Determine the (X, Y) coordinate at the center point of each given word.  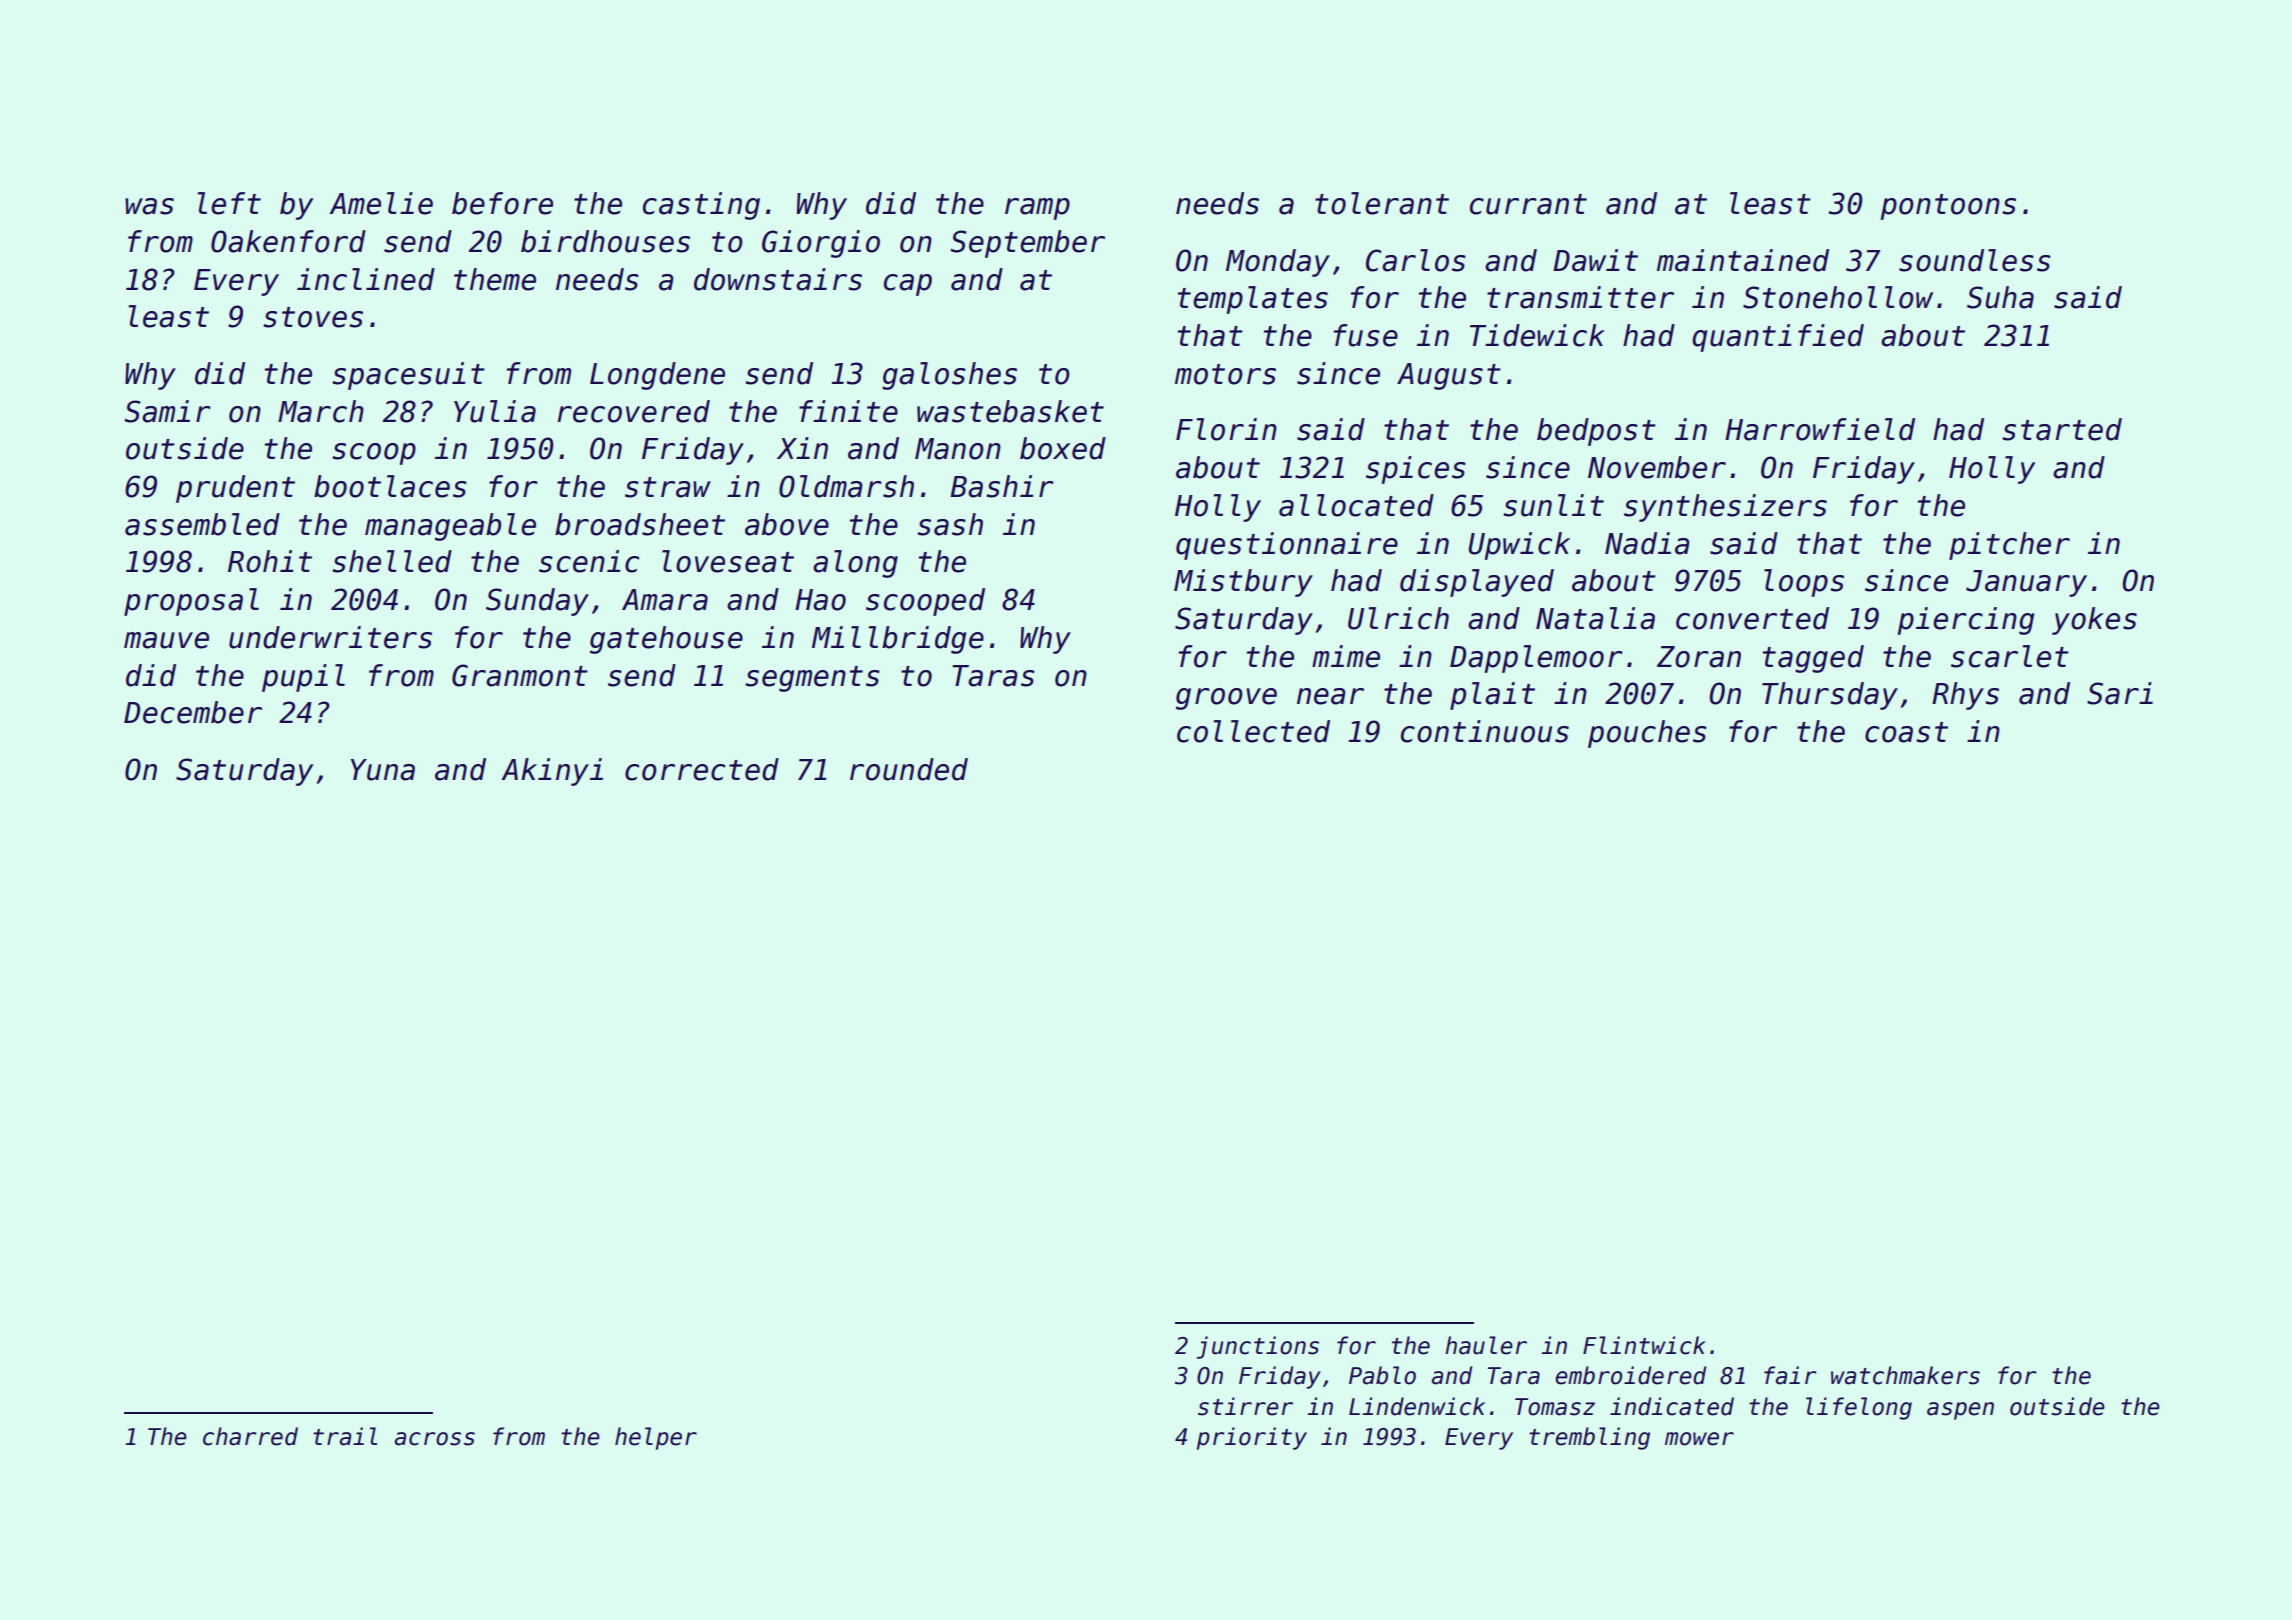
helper (656, 1438)
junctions (1258, 1347)
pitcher (2009, 546)
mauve (166, 640)
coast (1906, 732)
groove (1226, 699)
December (193, 712)
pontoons (1948, 207)
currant (1528, 204)
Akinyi (552, 772)
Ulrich (1398, 618)
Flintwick (1644, 1345)
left (229, 203)
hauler (1486, 1345)
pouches (1647, 734)
